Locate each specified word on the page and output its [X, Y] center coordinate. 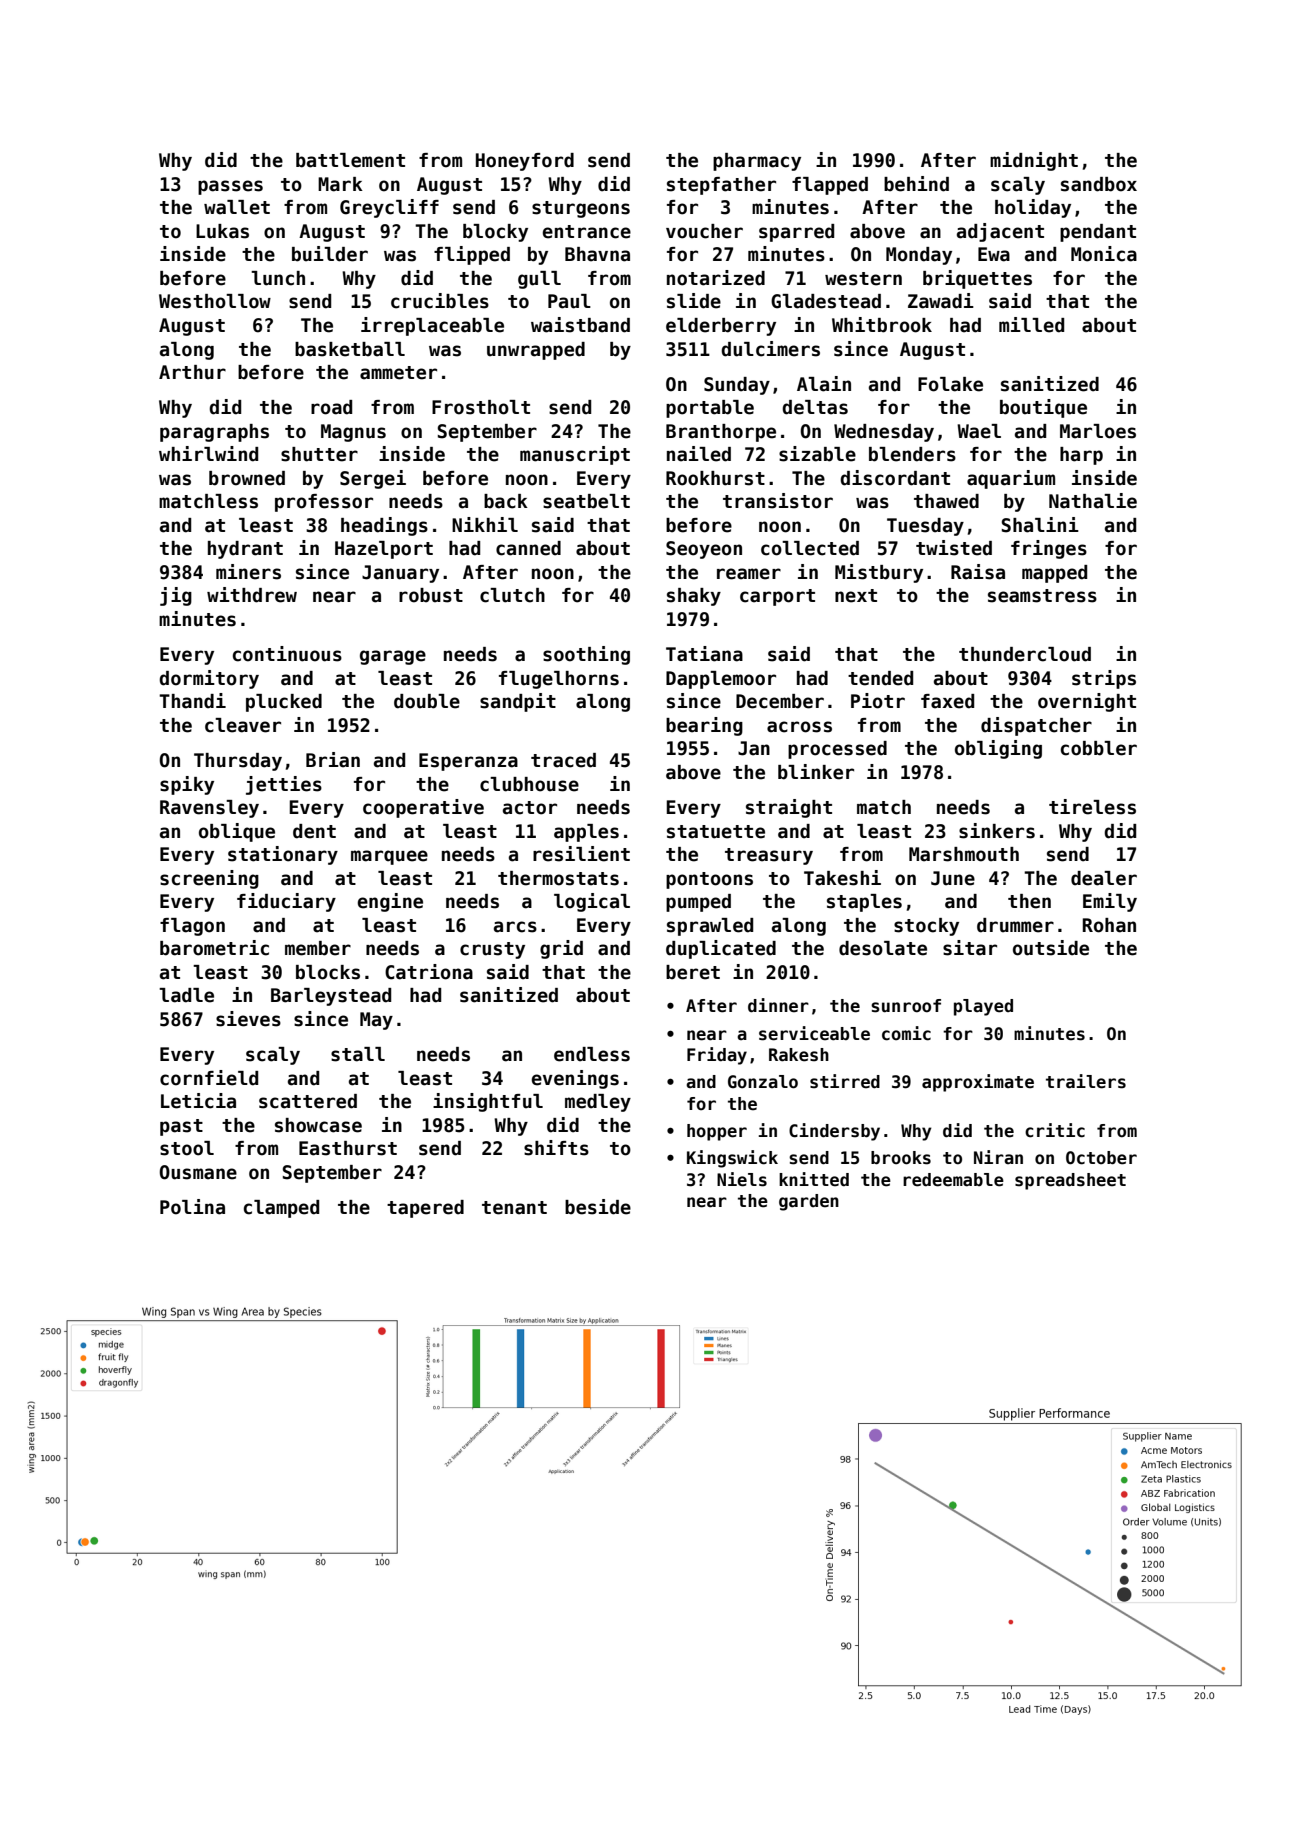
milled [1031, 325]
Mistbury [879, 573]
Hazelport [384, 550]
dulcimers [770, 349]
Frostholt [481, 407]
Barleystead [331, 997]
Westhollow [215, 301]
